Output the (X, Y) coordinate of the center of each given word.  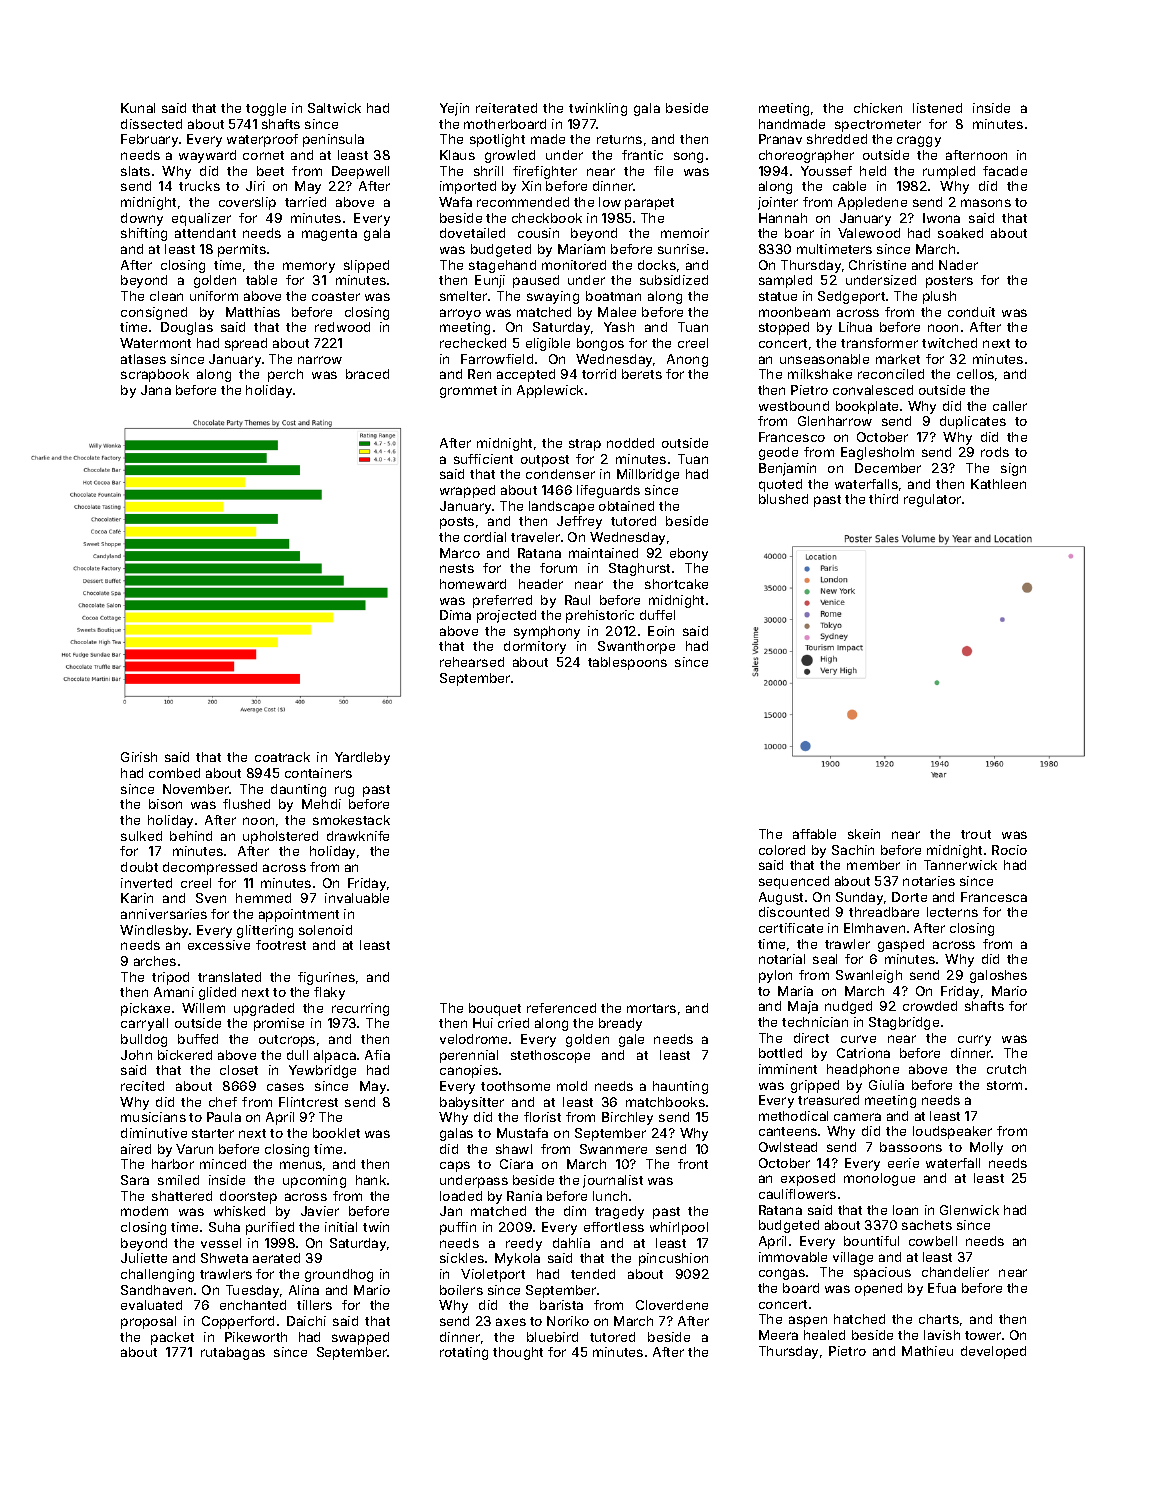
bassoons (911, 1147)
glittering (265, 931)
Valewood (869, 233)
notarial (782, 959)
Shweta (224, 1258)
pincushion (673, 1259)
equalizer (201, 219)
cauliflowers (797, 1194)
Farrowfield (497, 359)
